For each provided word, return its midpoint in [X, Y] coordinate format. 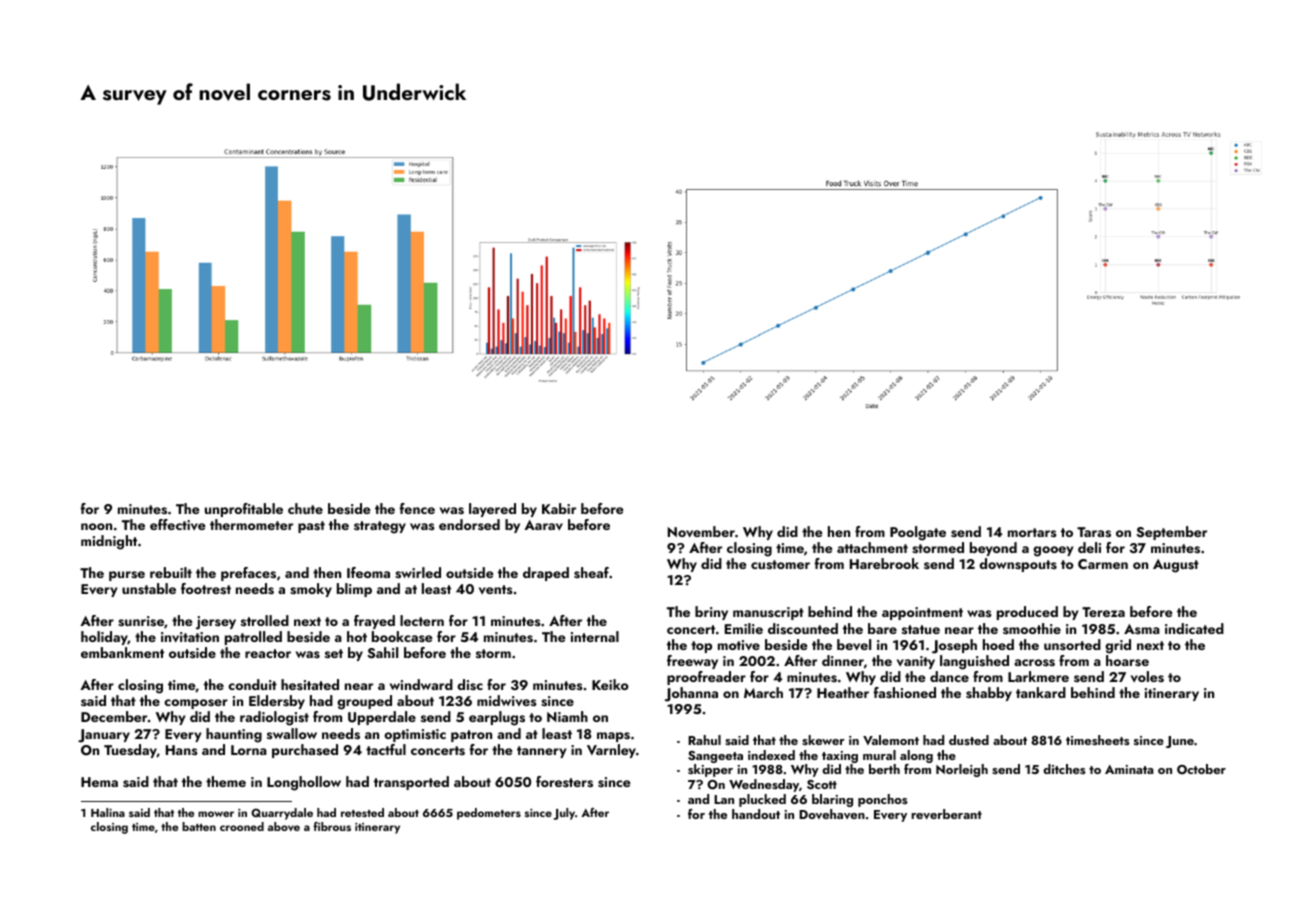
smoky [311, 590]
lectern [422, 620]
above [284, 826]
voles [1147, 677]
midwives [507, 700]
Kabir [559, 508]
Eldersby [277, 702]
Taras [1094, 532]
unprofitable [244, 510]
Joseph [954, 646]
